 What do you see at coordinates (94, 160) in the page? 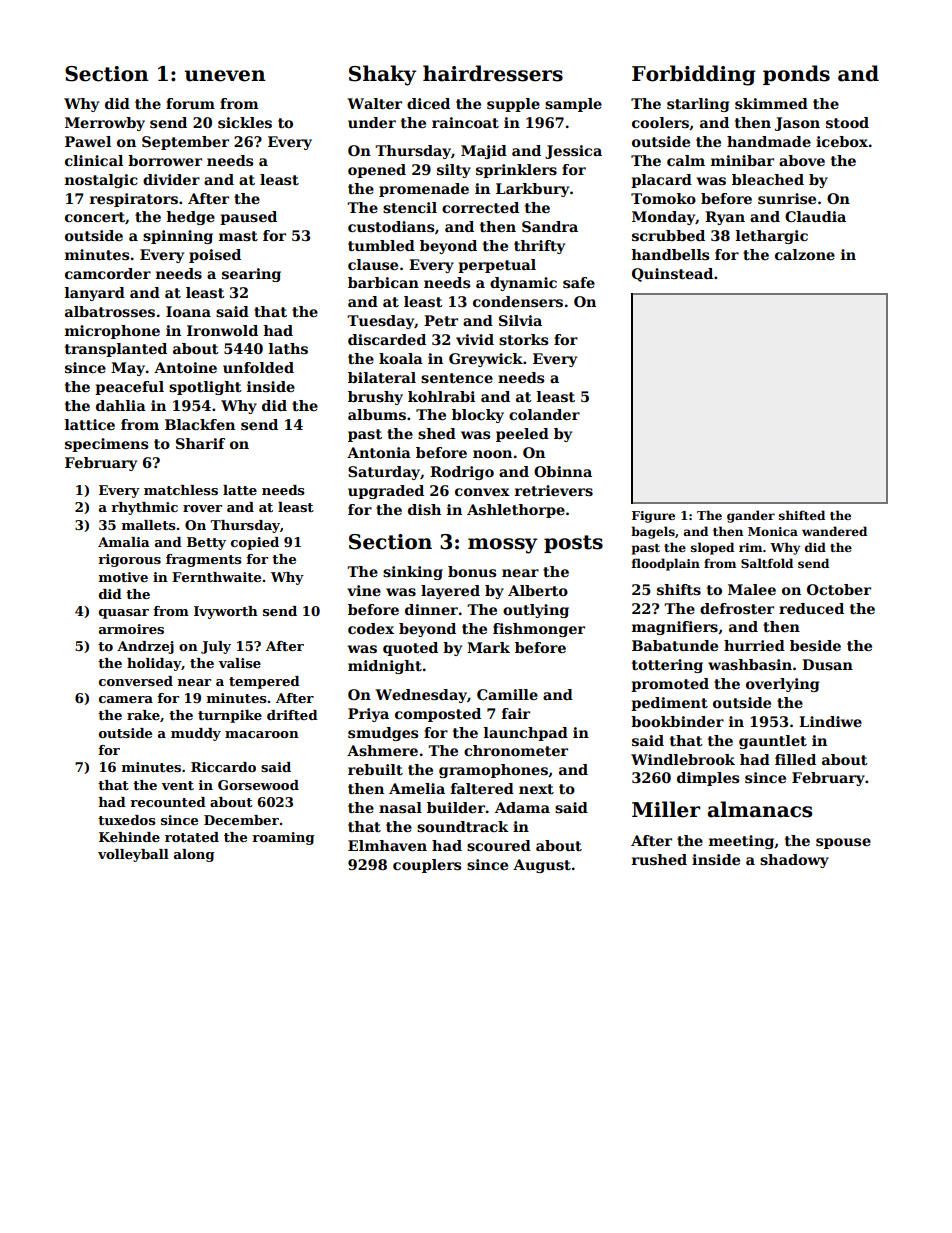
I see `clinical` at bounding box center [94, 160].
